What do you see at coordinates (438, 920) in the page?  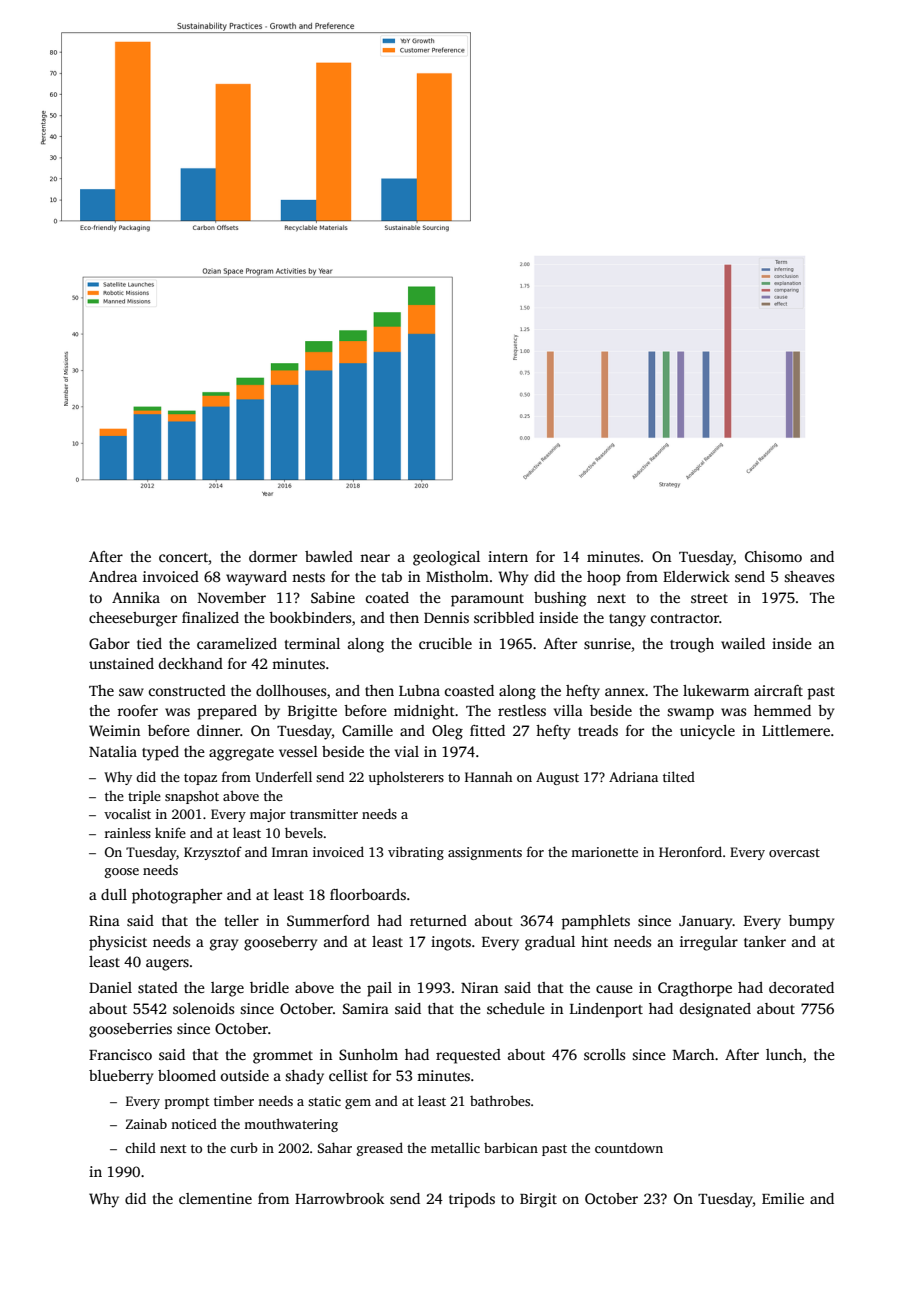 I see `returned` at bounding box center [438, 920].
